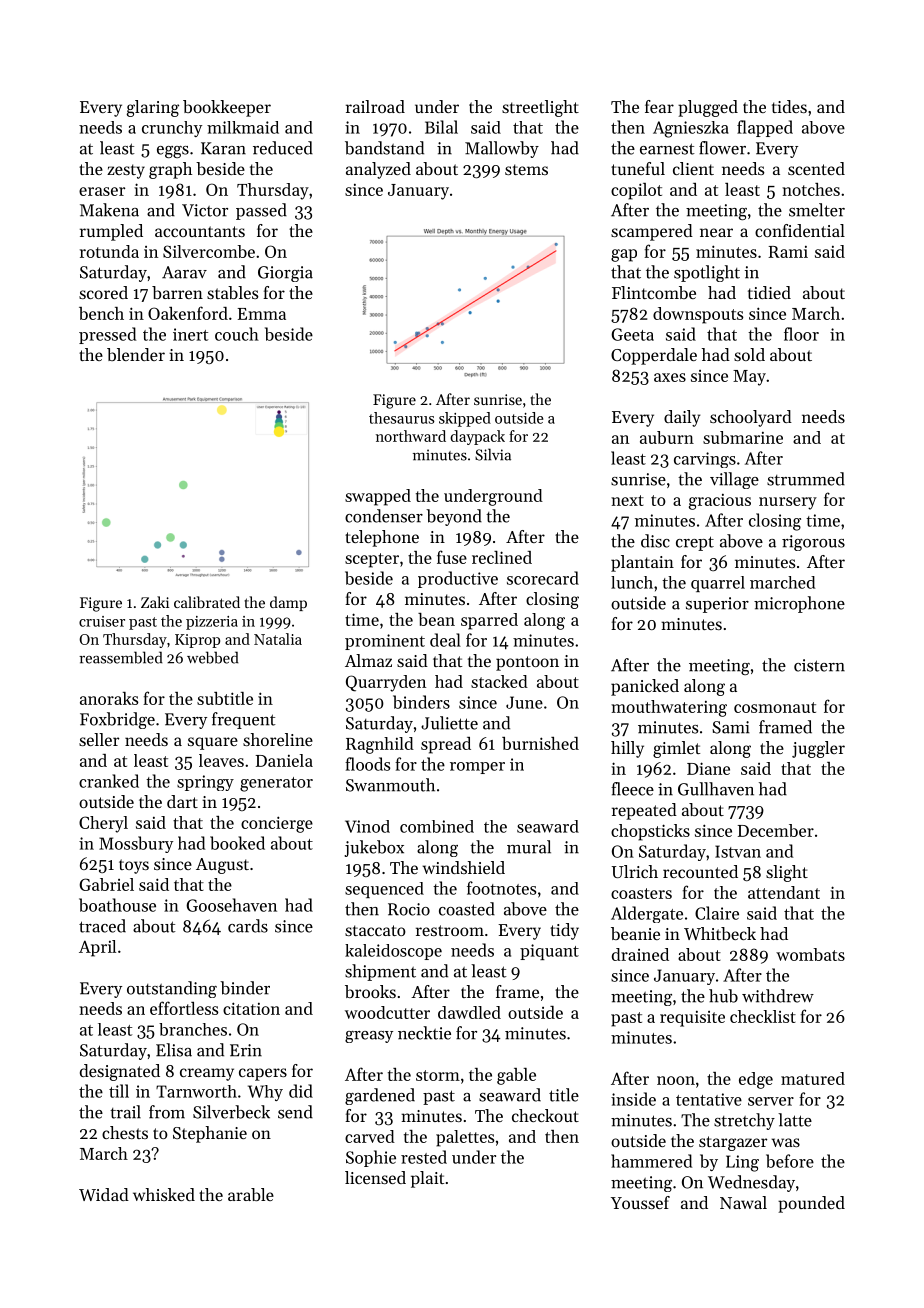  What do you see at coordinates (380, 1096) in the screenshot?
I see `gardened` at bounding box center [380, 1096].
